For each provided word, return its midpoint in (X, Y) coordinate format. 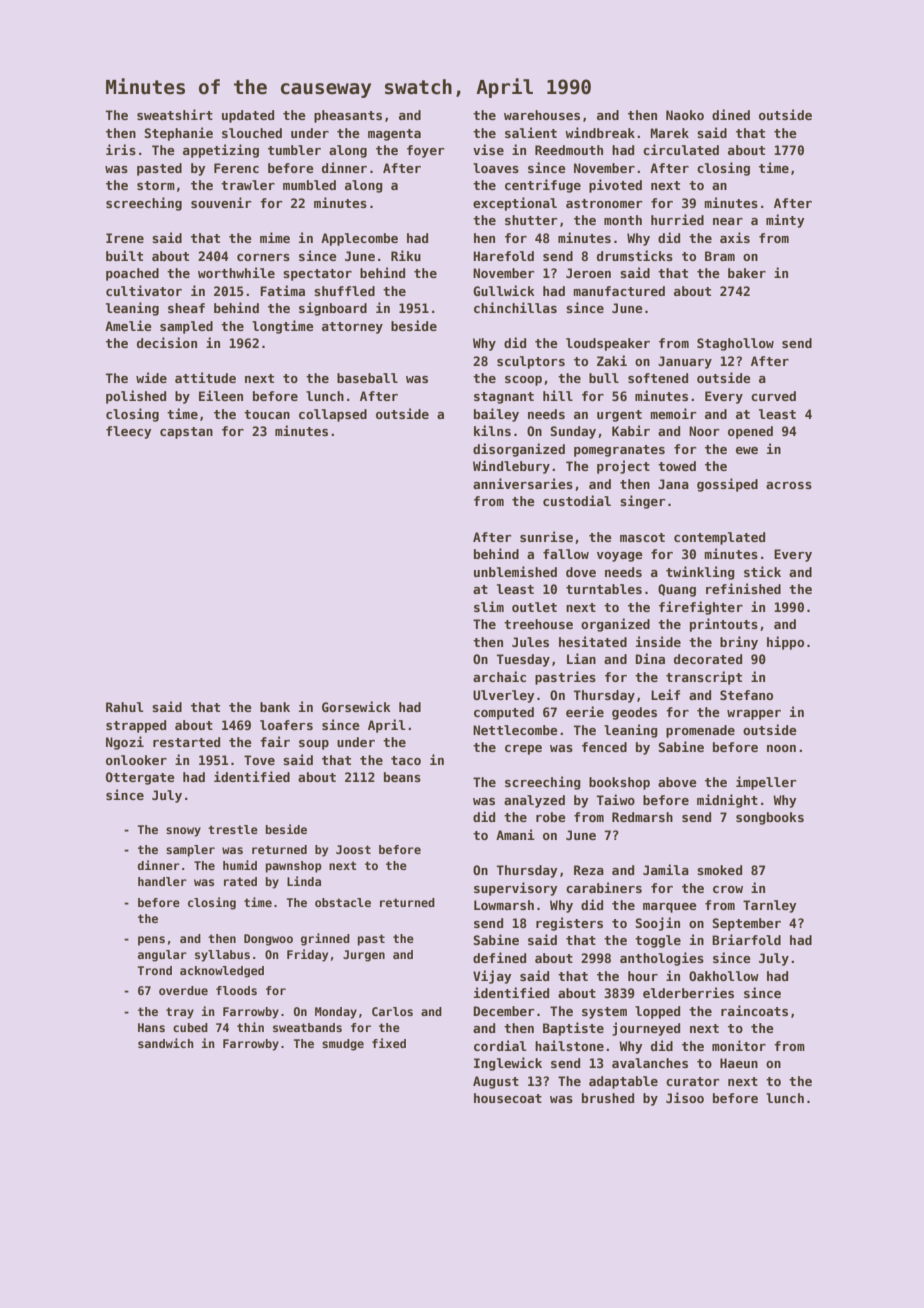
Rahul (125, 707)
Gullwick (504, 290)
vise (488, 149)
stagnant (504, 398)
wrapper (754, 715)
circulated (681, 149)
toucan (267, 414)
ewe (747, 450)
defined (499, 957)
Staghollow (735, 344)
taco (406, 760)
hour (643, 976)
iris (121, 149)
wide (151, 377)
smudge (343, 1045)
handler (162, 881)
